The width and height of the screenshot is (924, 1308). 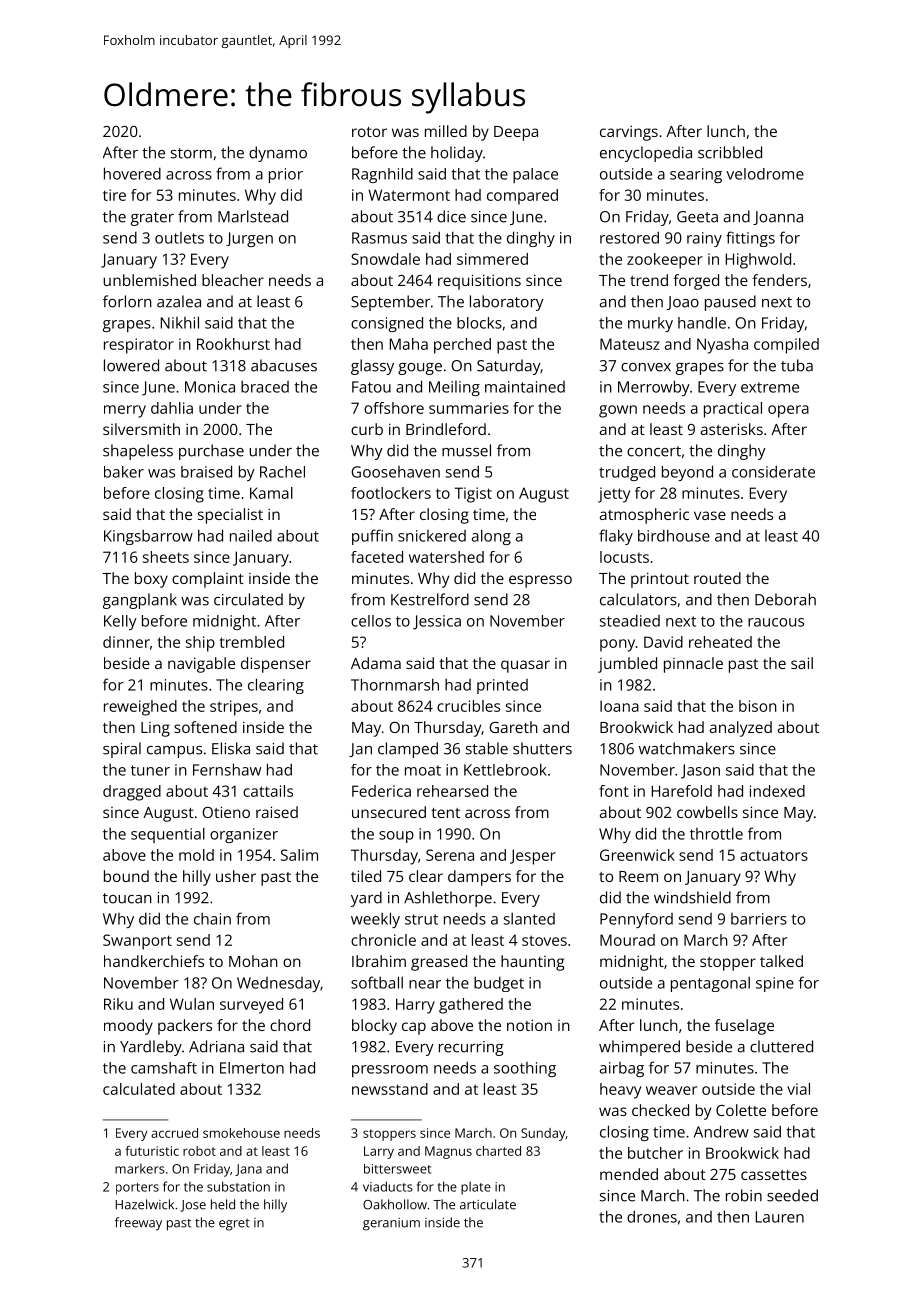 I want to click on baker, so click(x=124, y=472).
